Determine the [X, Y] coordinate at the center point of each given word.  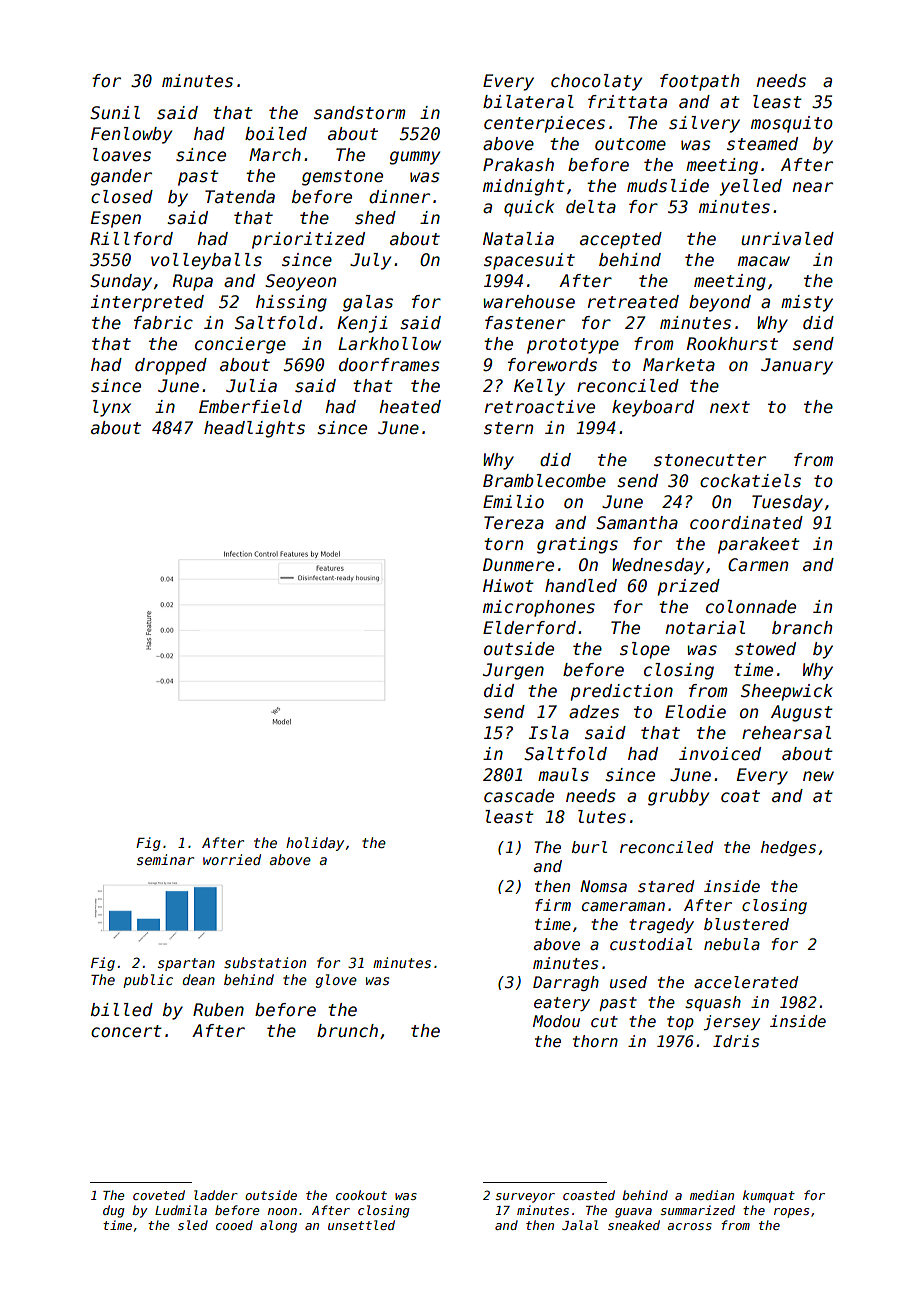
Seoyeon [300, 282]
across [689, 1226]
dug [113, 1211]
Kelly [539, 387]
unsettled [361, 1225]
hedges [788, 848]
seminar [165, 859]
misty [807, 303]
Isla [549, 733]
